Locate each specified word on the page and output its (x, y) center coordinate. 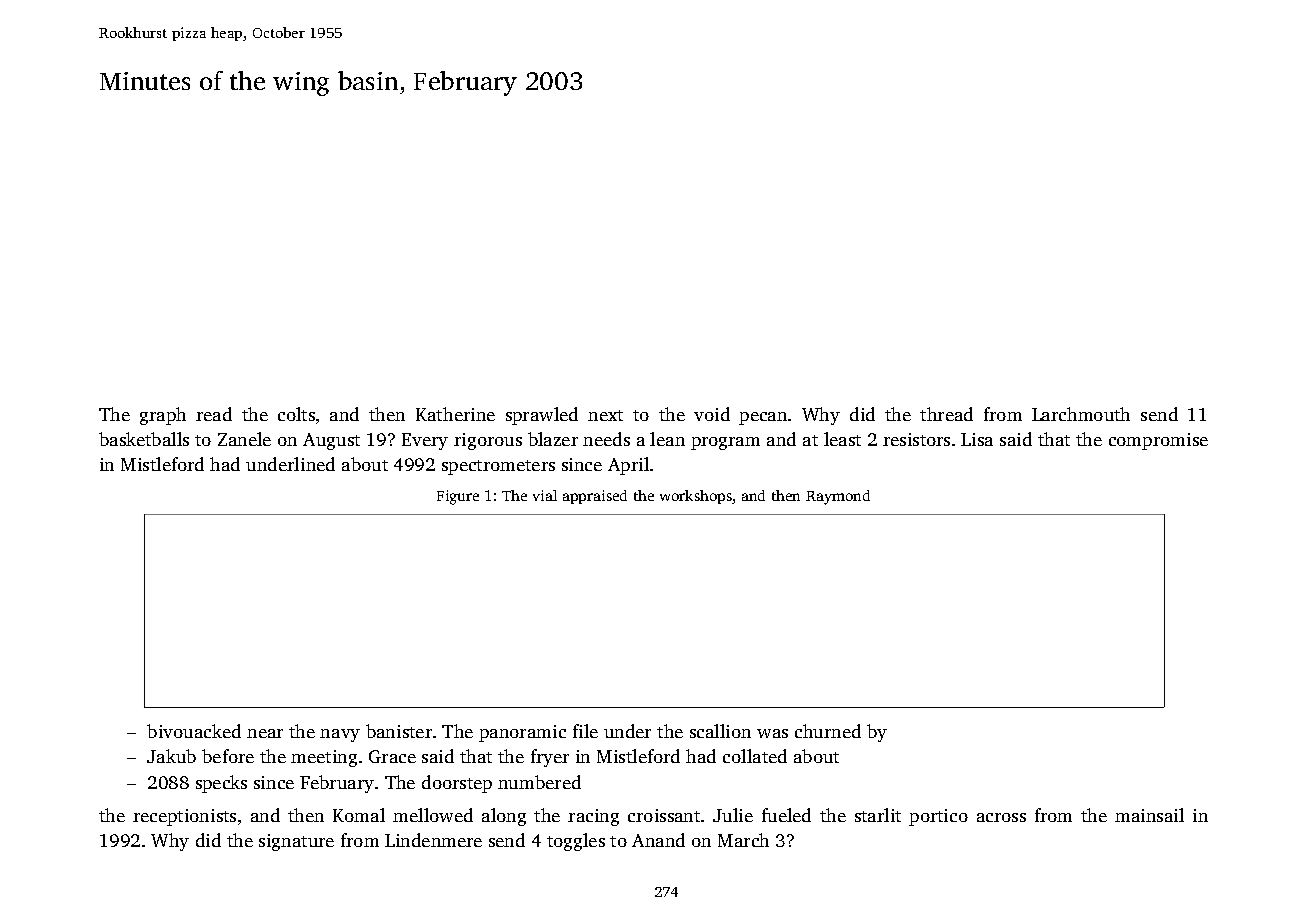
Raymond (838, 497)
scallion (720, 731)
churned (828, 731)
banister (399, 731)
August (331, 441)
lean (667, 439)
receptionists (184, 817)
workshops (696, 497)
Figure (458, 497)
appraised (595, 497)
